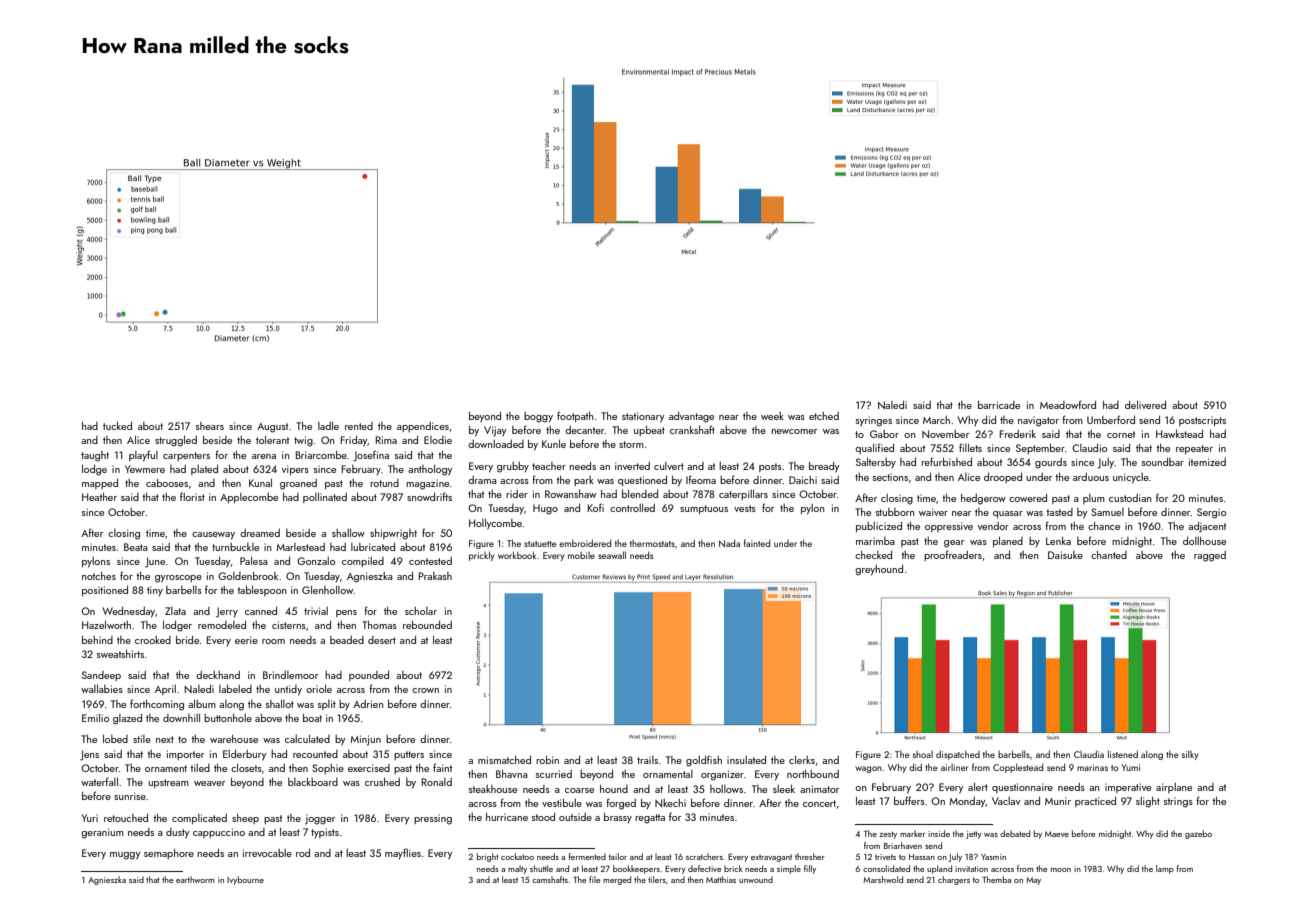 The image size is (1308, 924). What do you see at coordinates (1190, 755) in the document?
I see `silky` at bounding box center [1190, 755].
